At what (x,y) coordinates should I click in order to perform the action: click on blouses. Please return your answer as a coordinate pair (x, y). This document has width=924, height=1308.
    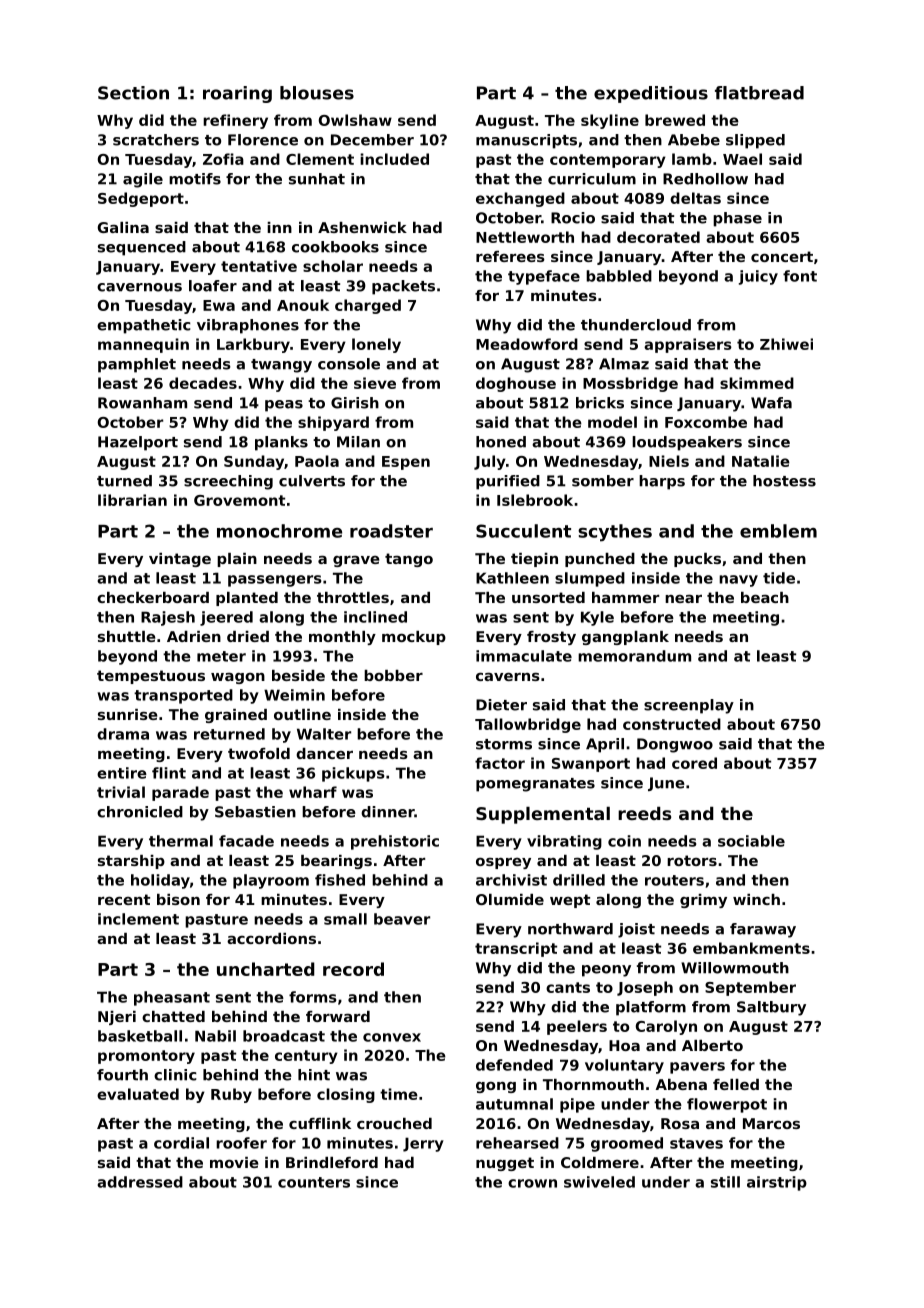
    Looking at the image, I should click on (317, 93).
